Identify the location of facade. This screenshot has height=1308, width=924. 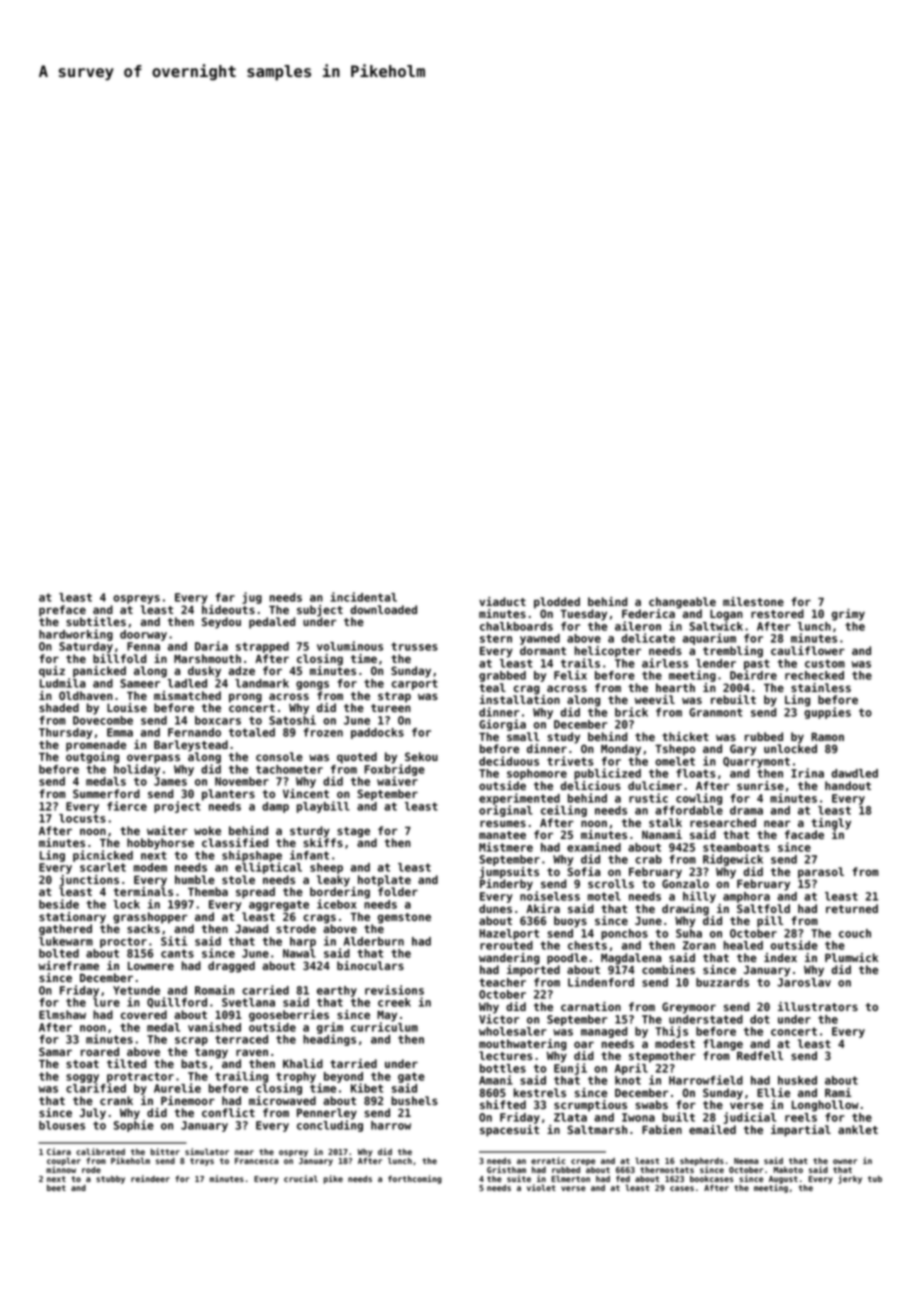
(804, 834).
